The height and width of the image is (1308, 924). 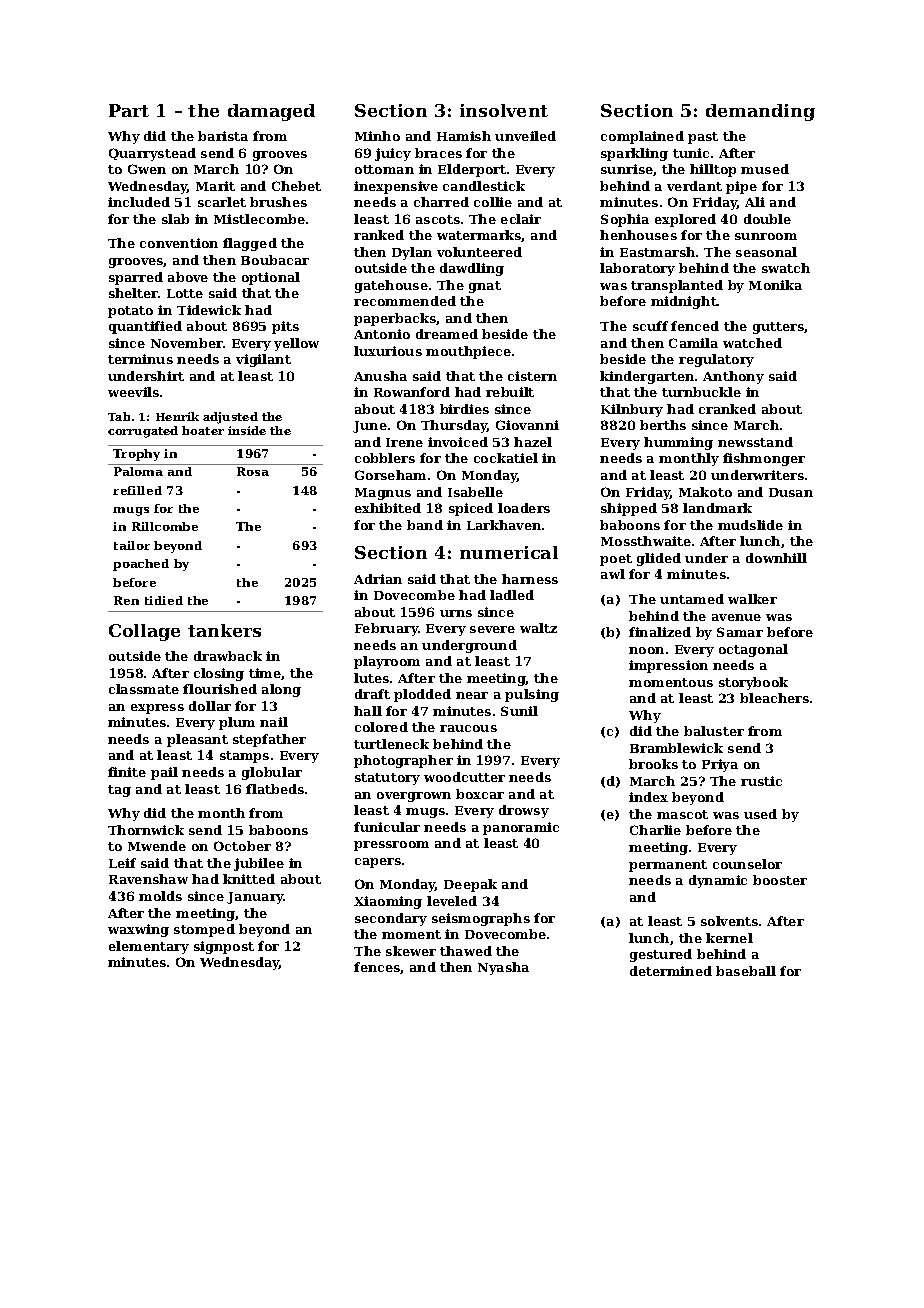 What do you see at coordinates (538, 628) in the image?
I see `waltz` at bounding box center [538, 628].
